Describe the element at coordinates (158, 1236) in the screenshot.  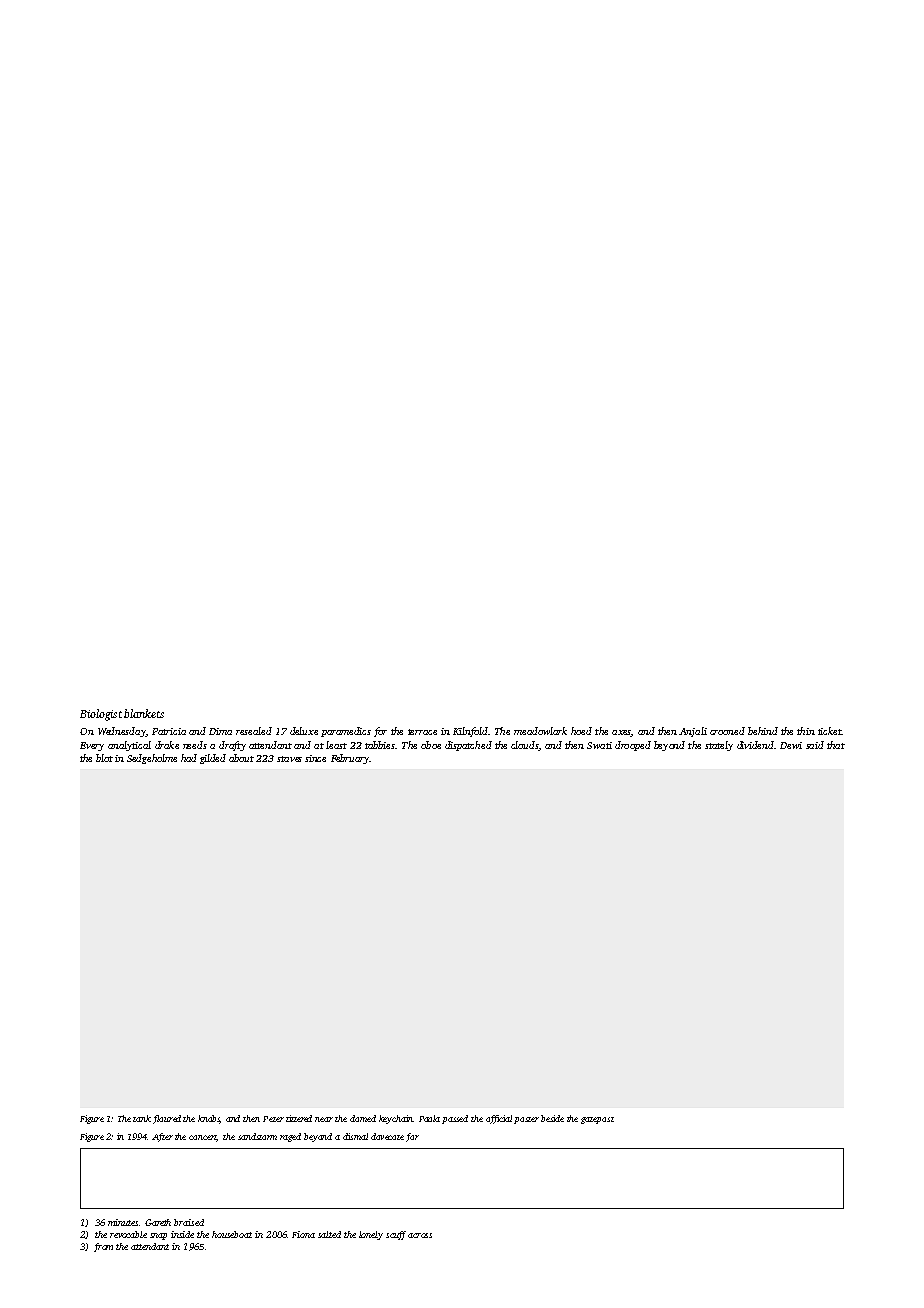
I see `snap` at that location.
